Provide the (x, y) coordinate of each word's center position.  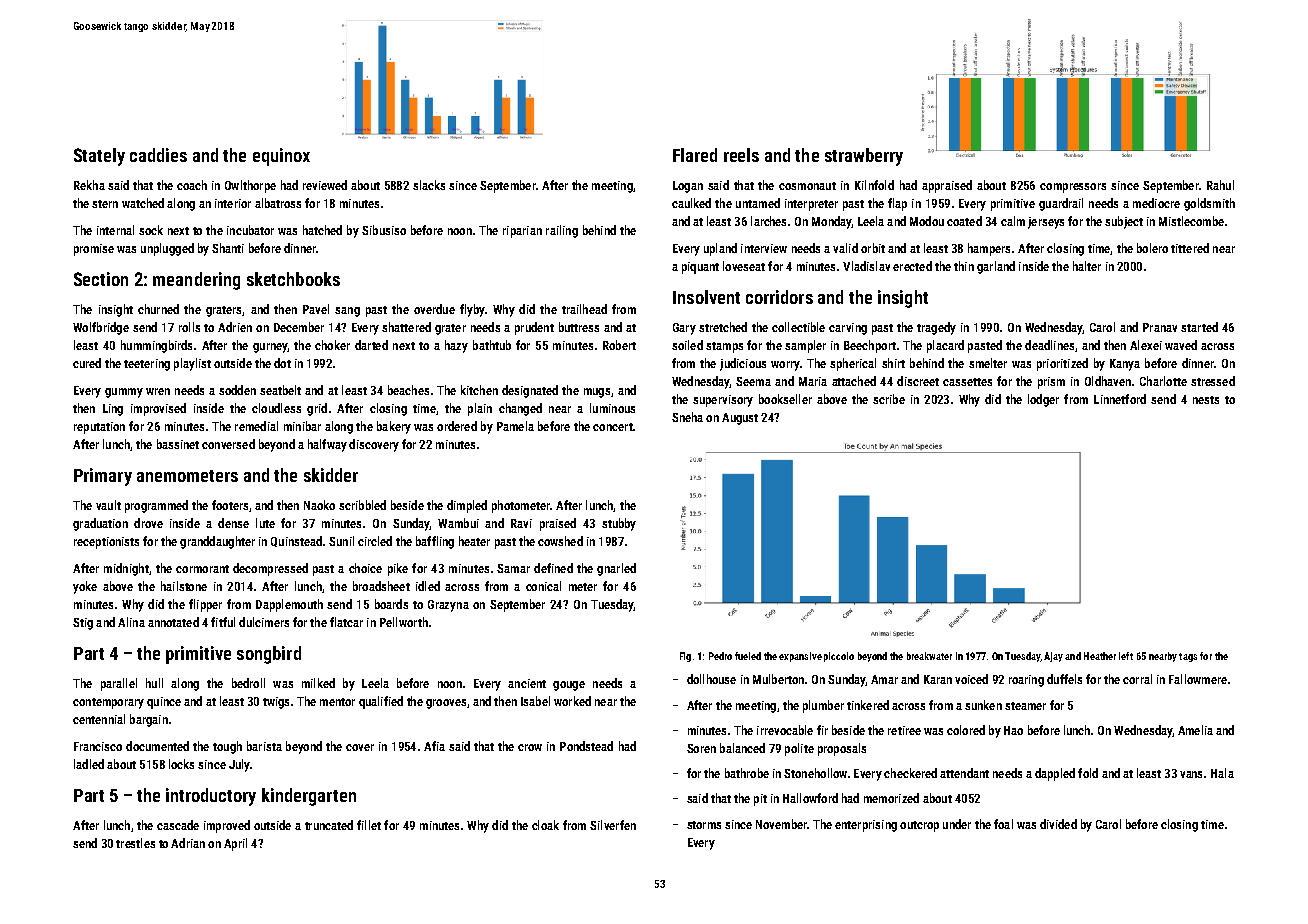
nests (1206, 400)
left (1126, 656)
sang (347, 312)
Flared (695, 155)
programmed (156, 506)
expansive (800, 657)
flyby (472, 310)
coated (964, 221)
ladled (89, 764)
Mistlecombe (1191, 221)
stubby (619, 524)
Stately (99, 157)
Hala (1222, 773)
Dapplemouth (289, 605)
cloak (545, 825)
